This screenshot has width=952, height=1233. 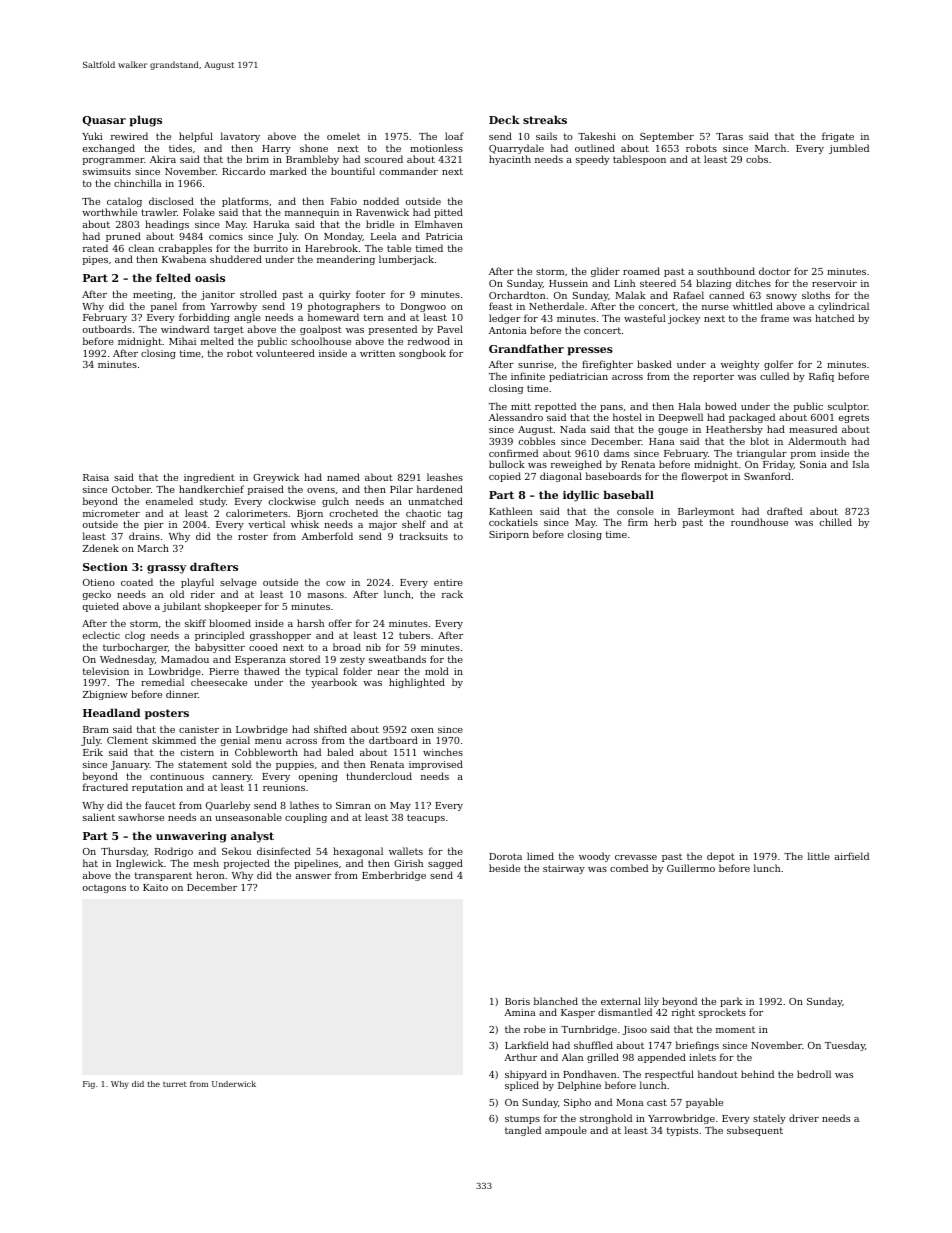 I want to click on frigate, so click(x=838, y=137).
